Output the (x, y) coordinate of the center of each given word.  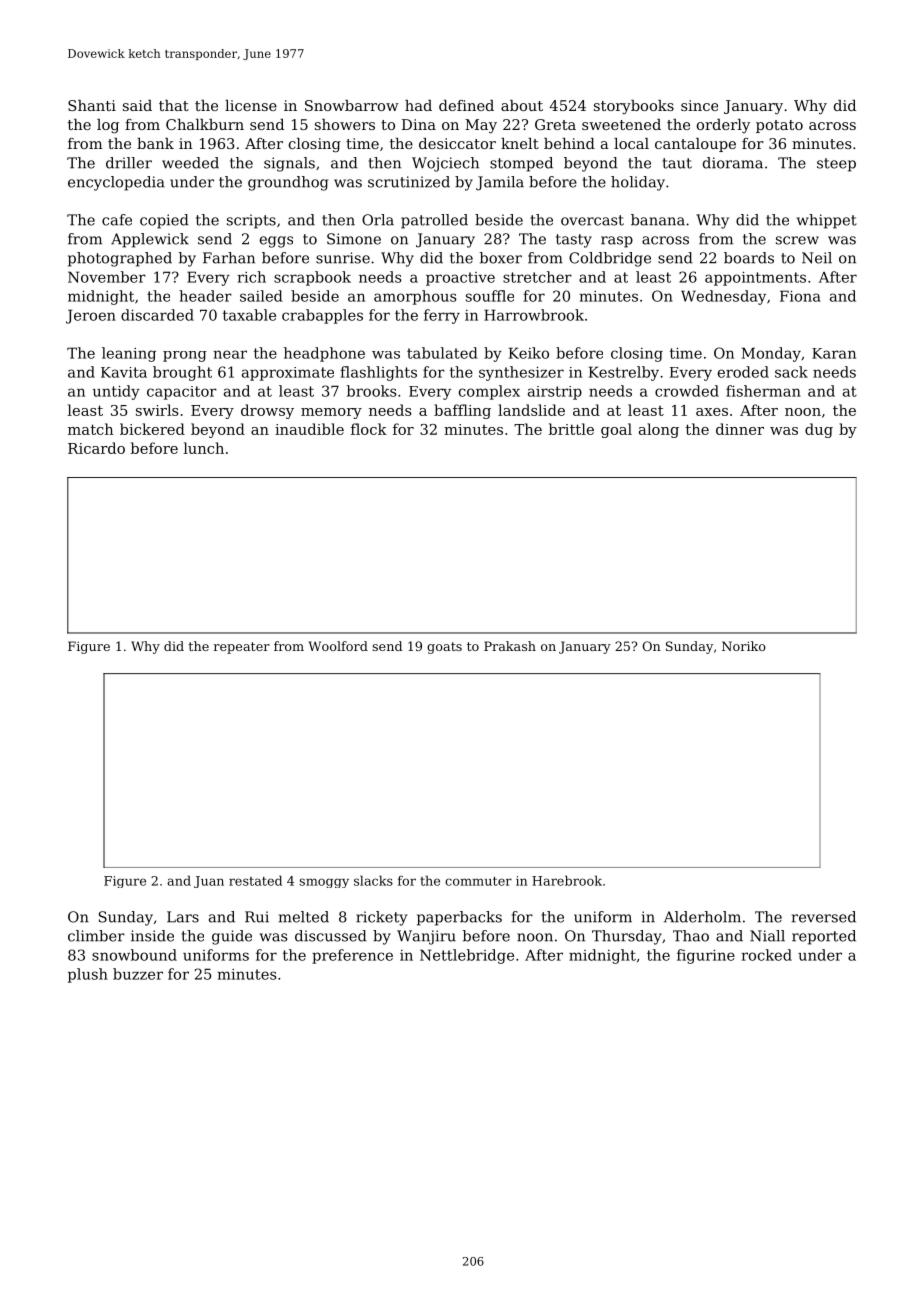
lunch (204, 448)
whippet (827, 221)
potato (779, 126)
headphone (324, 354)
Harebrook (567, 880)
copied (164, 221)
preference (352, 956)
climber (96, 936)
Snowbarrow (352, 105)
